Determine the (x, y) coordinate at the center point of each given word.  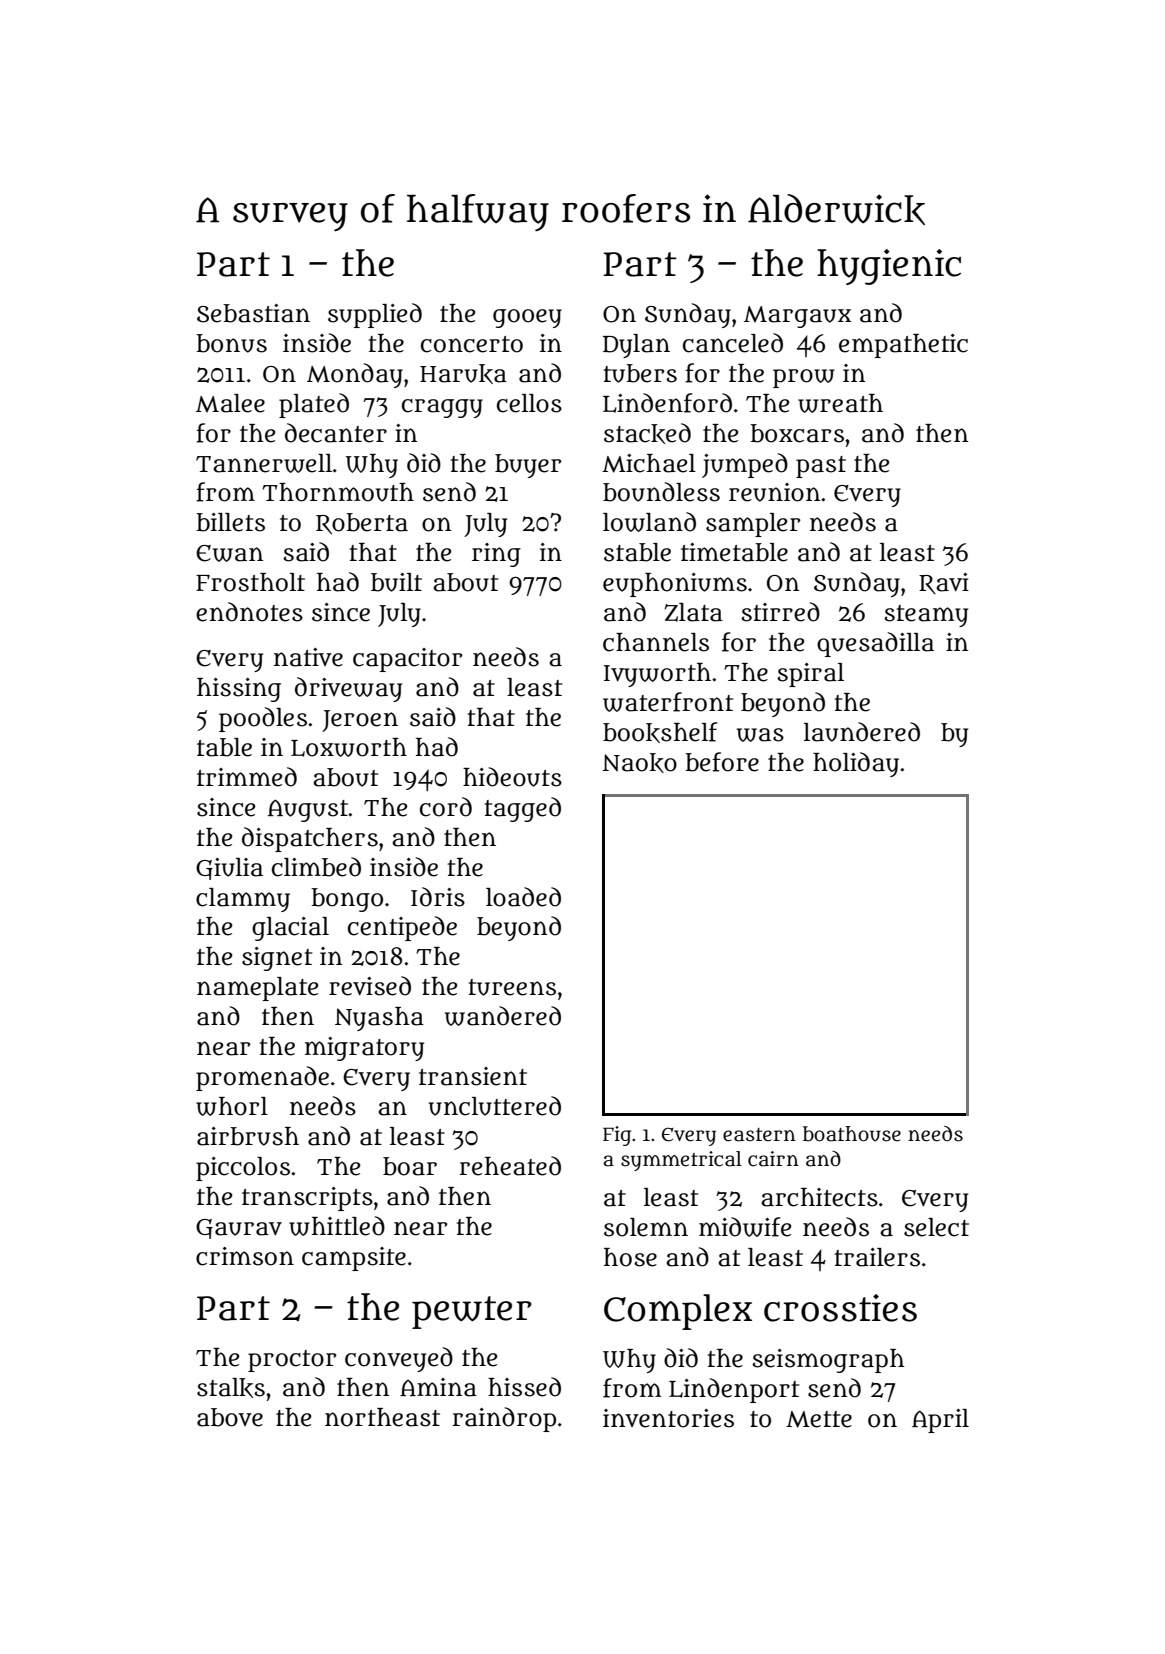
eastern (759, 1135)
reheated (510, 1166)
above (230, 1417)
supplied (375, 315)
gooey (527, 318)
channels (656, 642)
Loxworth (349, 747)
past (821, 467)
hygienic (889, 267)
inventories (668, 1418)
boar (410, 1166)
